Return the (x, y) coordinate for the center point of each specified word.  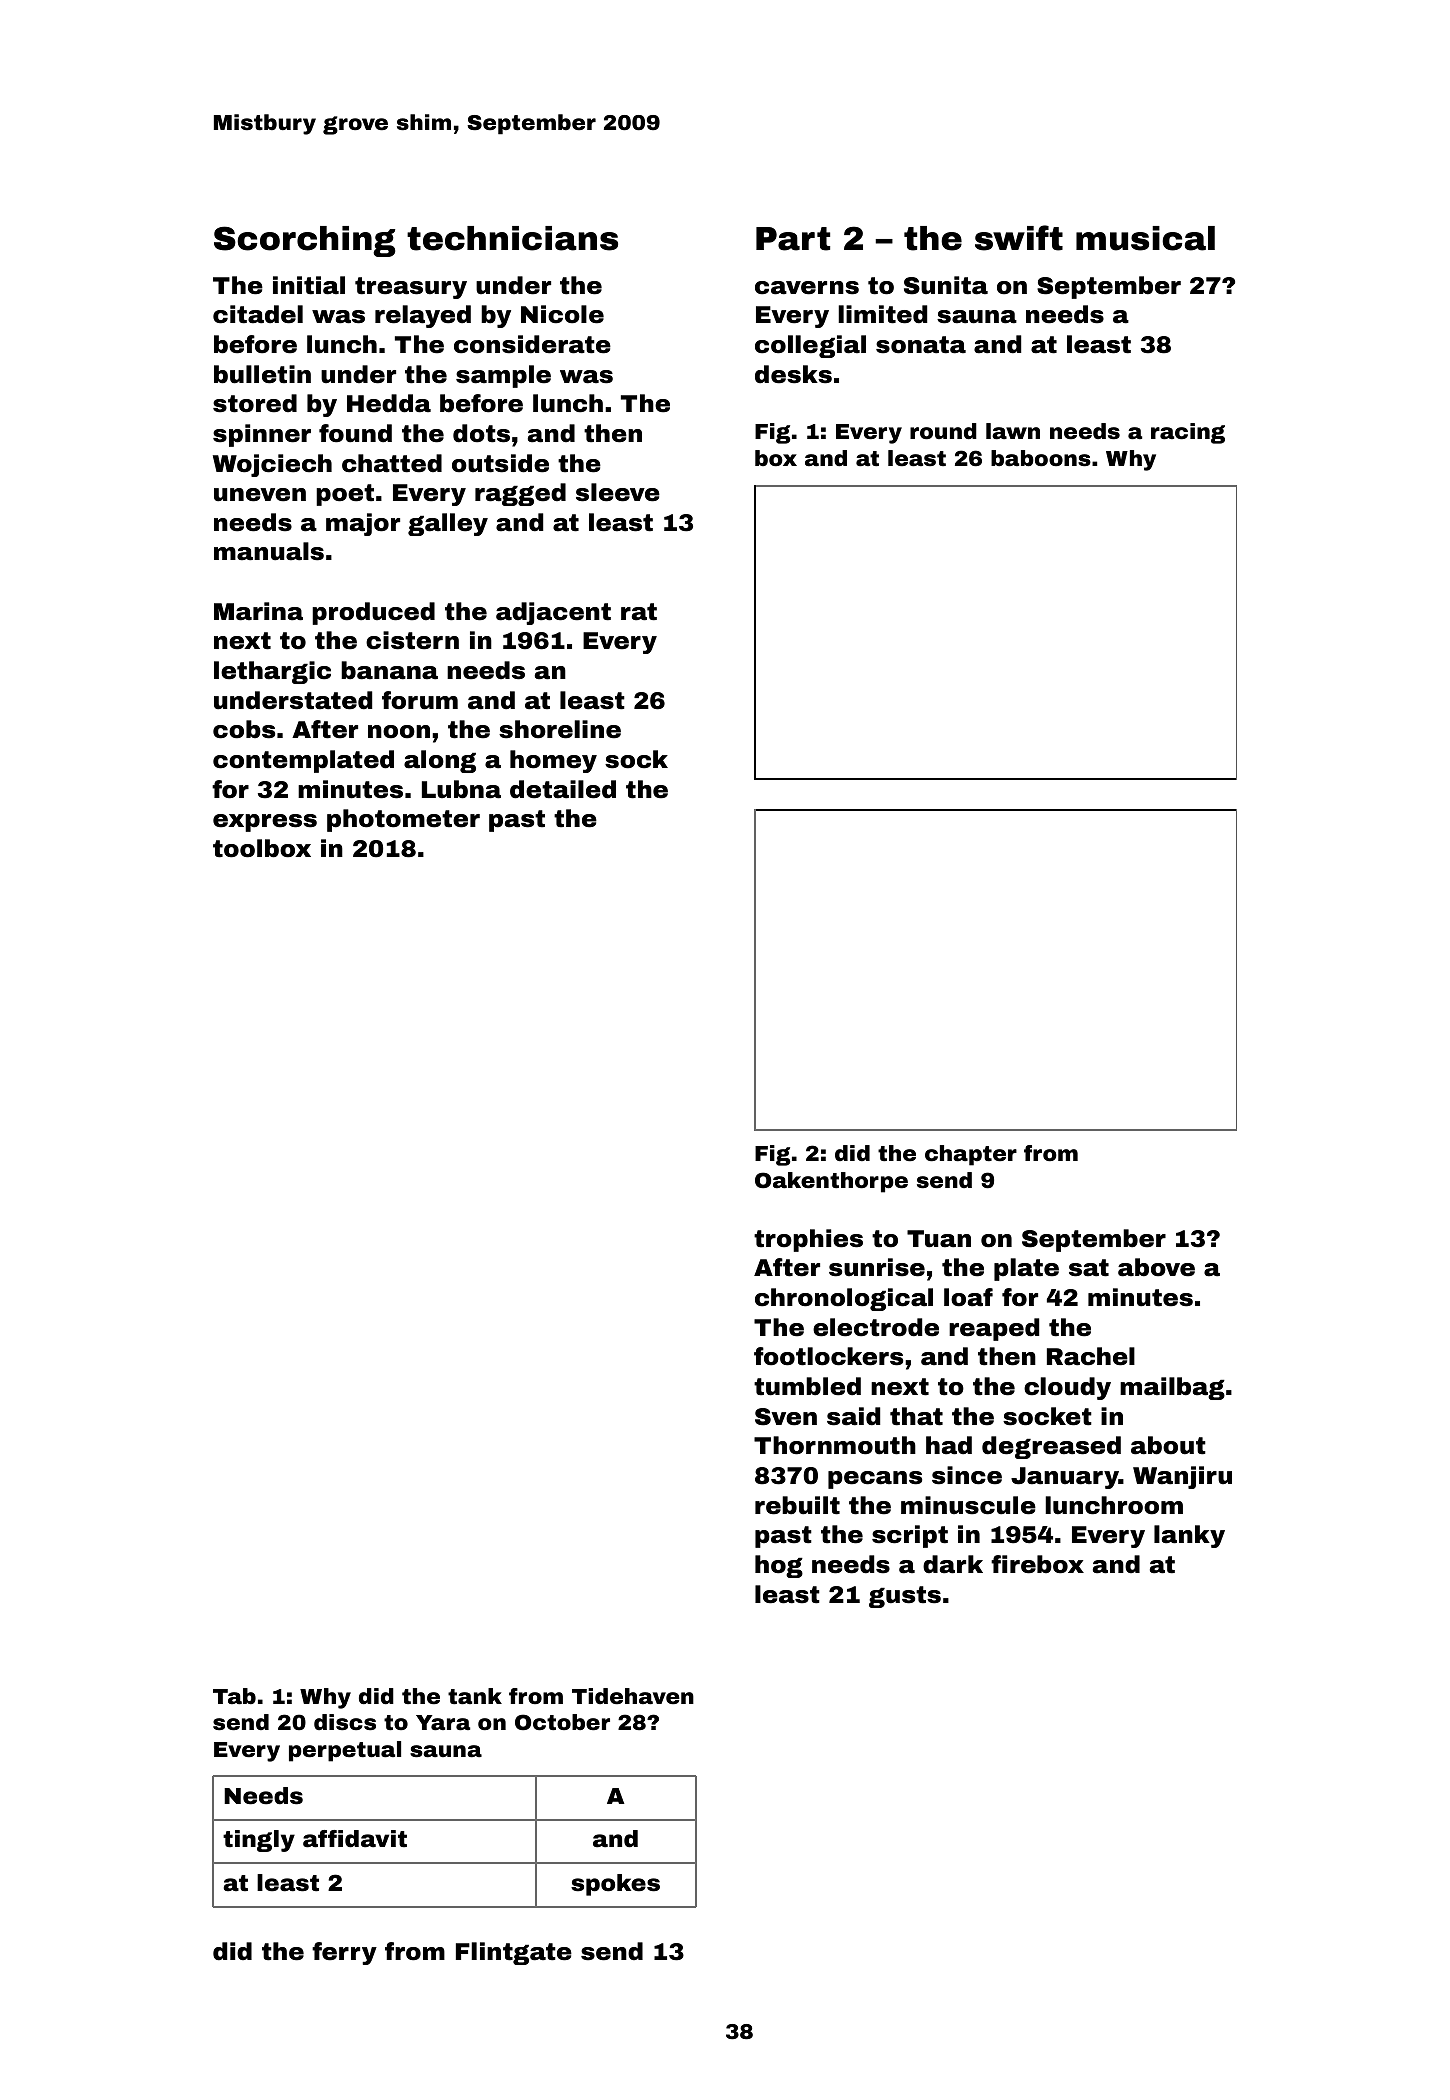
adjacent (553, 613)
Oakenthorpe (831, 1182)
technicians (512, 238)
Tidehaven (633, 1696)
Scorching (304, 241)
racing (1188, 433)
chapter (971, 1155)
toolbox (262, 848)
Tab (234, 1696)
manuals (269, 551)
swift (1019, 238)
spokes (615, 1885)
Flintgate (514, 1953)
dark (953, 1564)
